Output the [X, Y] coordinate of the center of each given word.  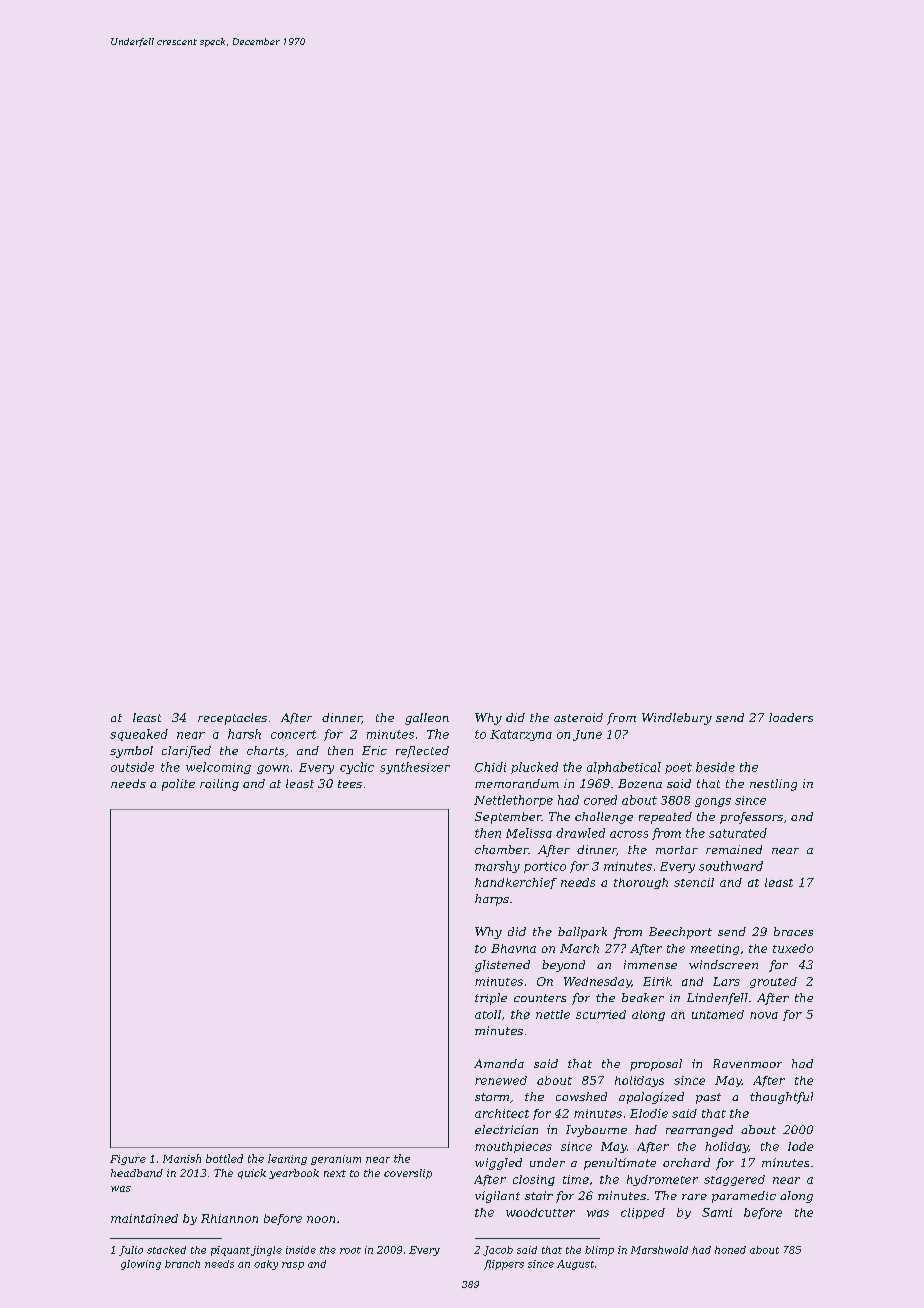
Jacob [498, 1251]
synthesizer [415, 768]
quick [252, 1174]
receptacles [232, 719]
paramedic [744, 1197]
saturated [738, 833]
